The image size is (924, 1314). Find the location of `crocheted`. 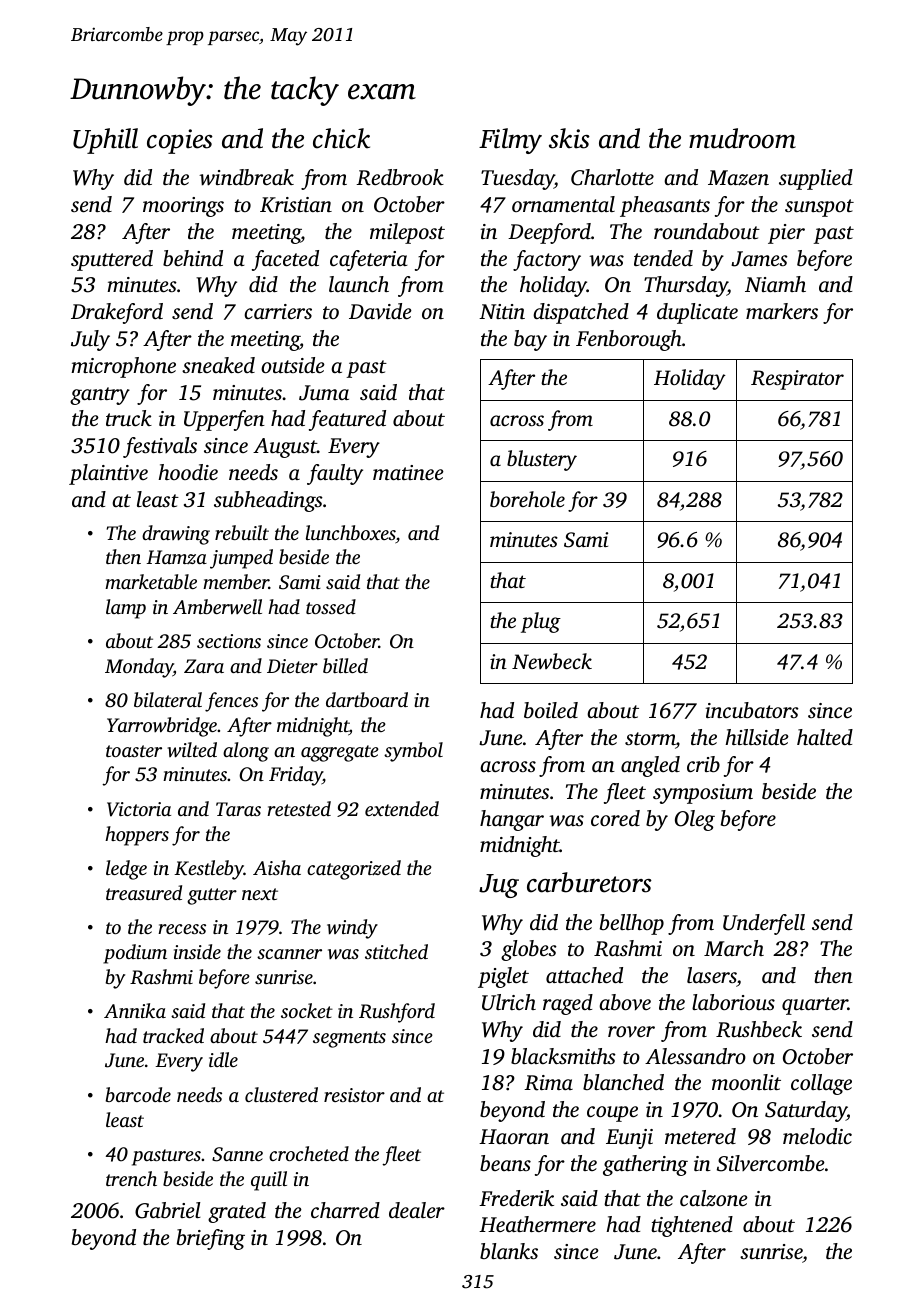

crocheted is located at coordinates (309, 1153).
